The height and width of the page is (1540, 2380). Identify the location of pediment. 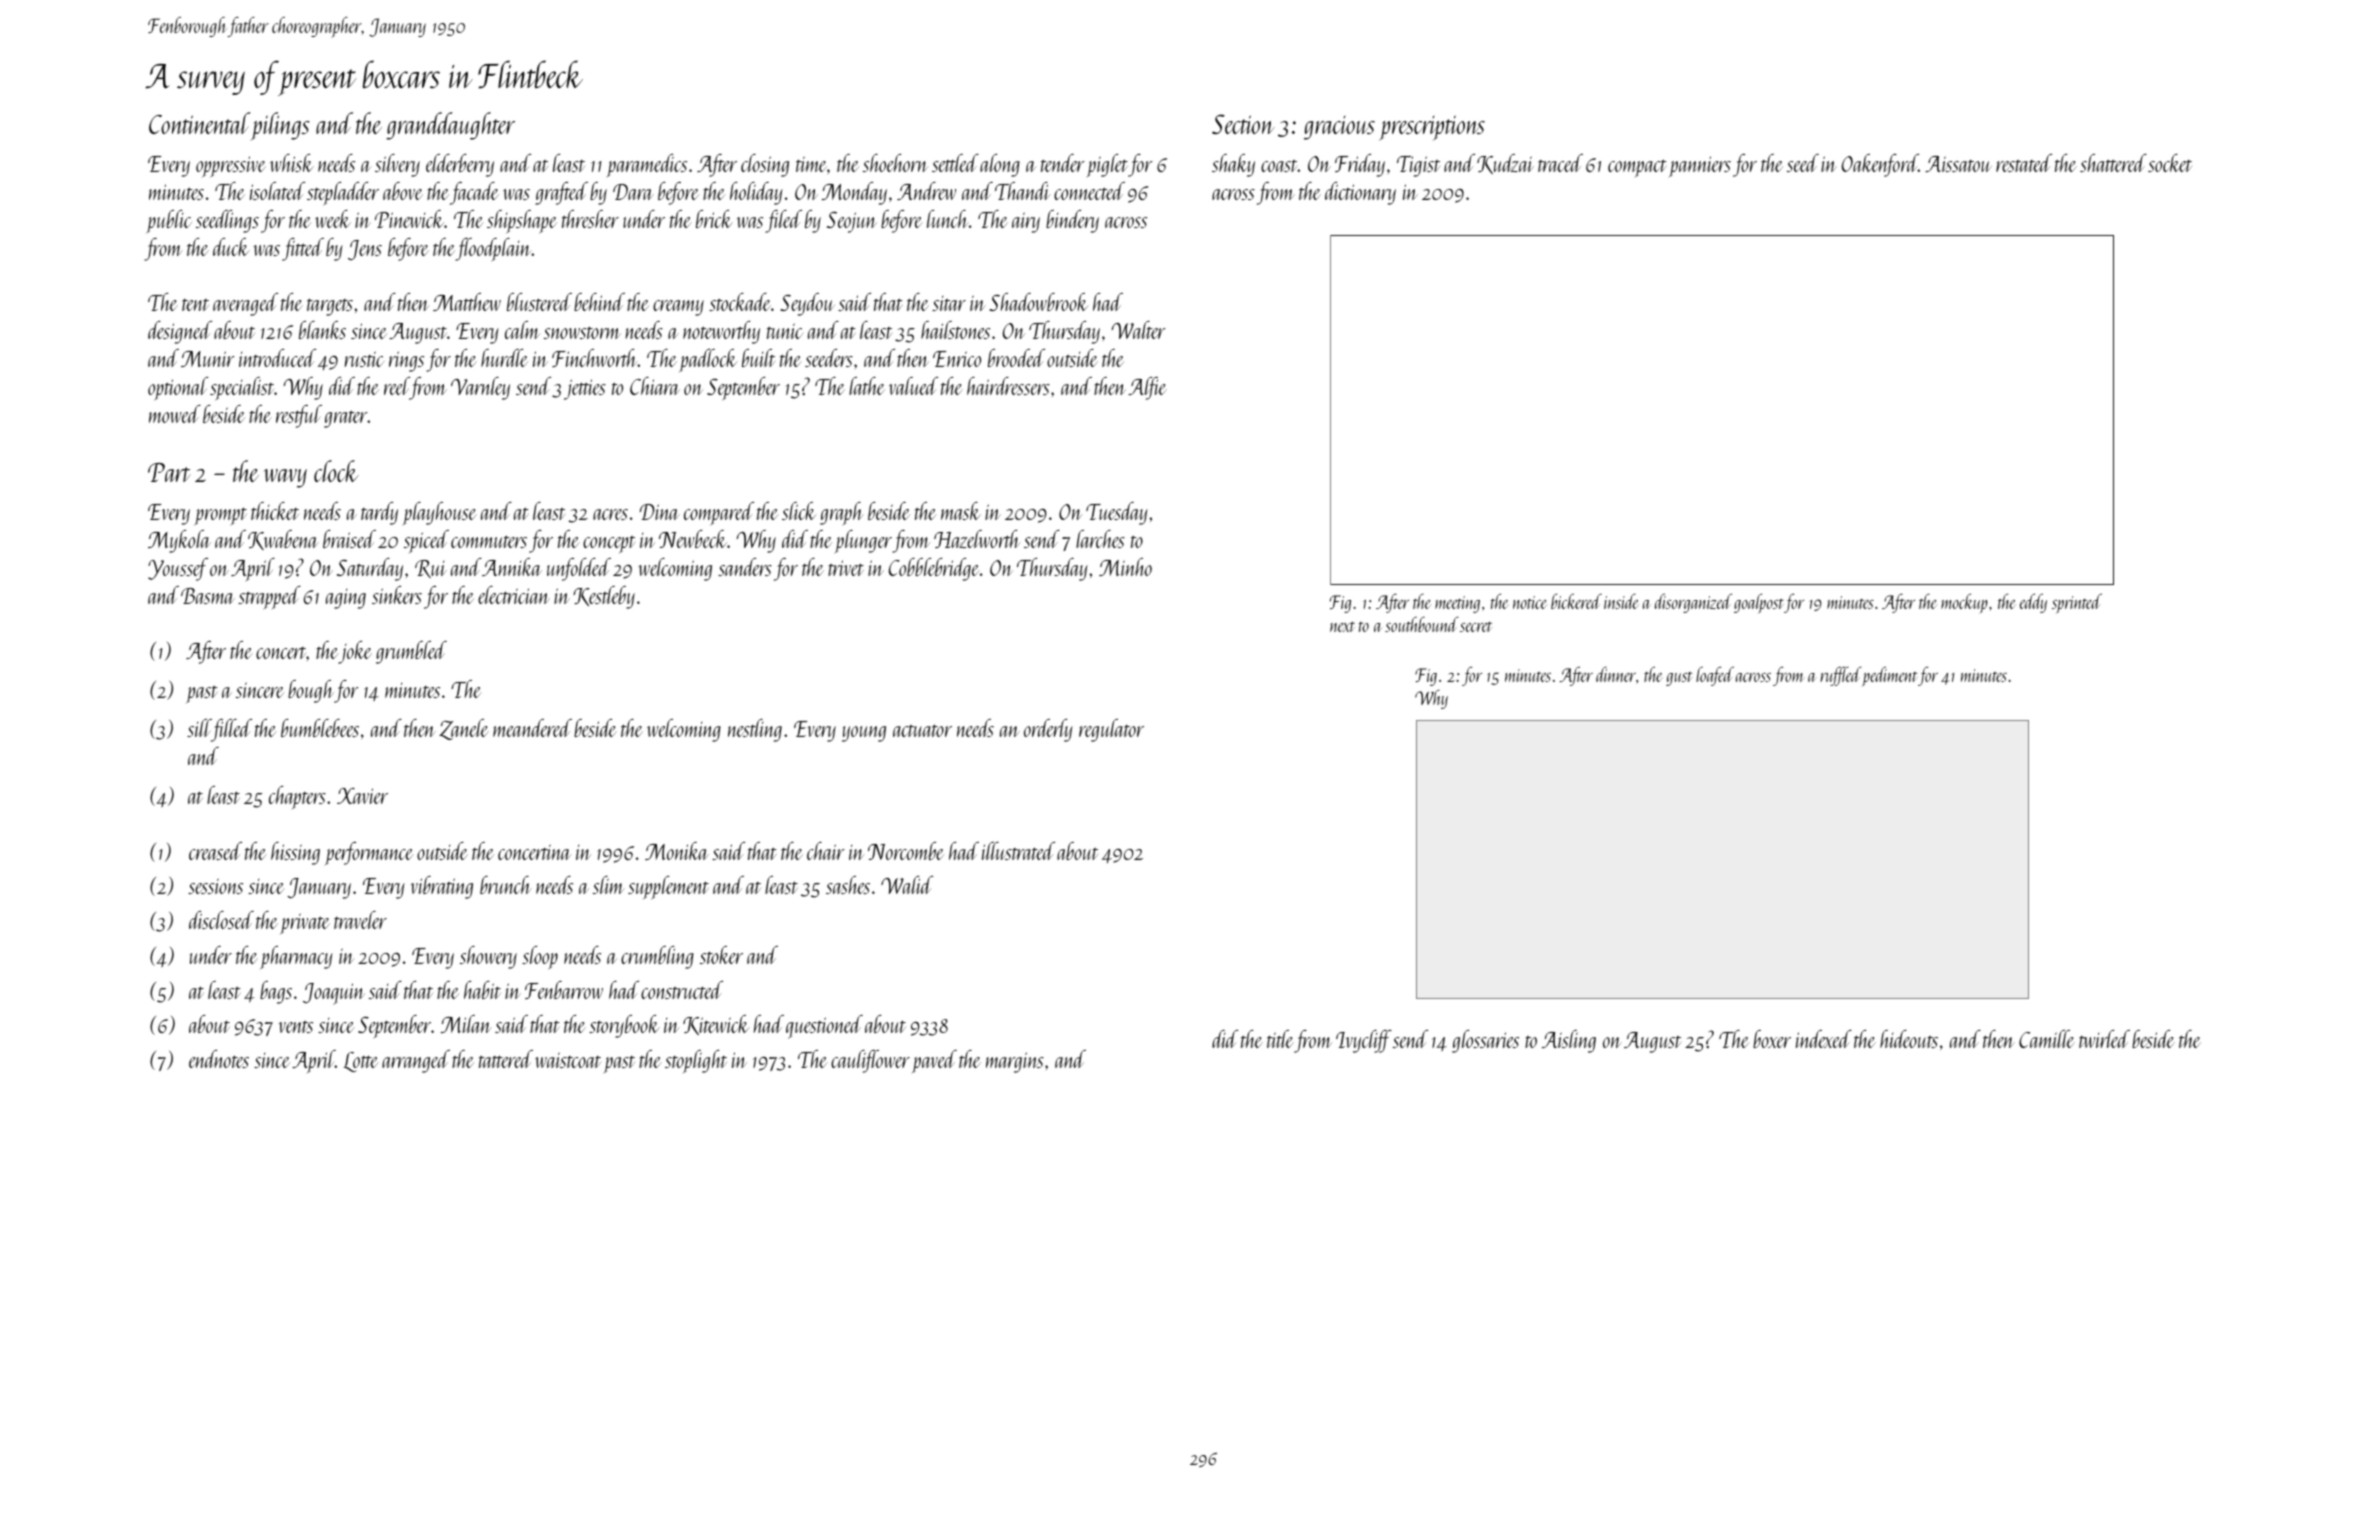
(1889, 676).
